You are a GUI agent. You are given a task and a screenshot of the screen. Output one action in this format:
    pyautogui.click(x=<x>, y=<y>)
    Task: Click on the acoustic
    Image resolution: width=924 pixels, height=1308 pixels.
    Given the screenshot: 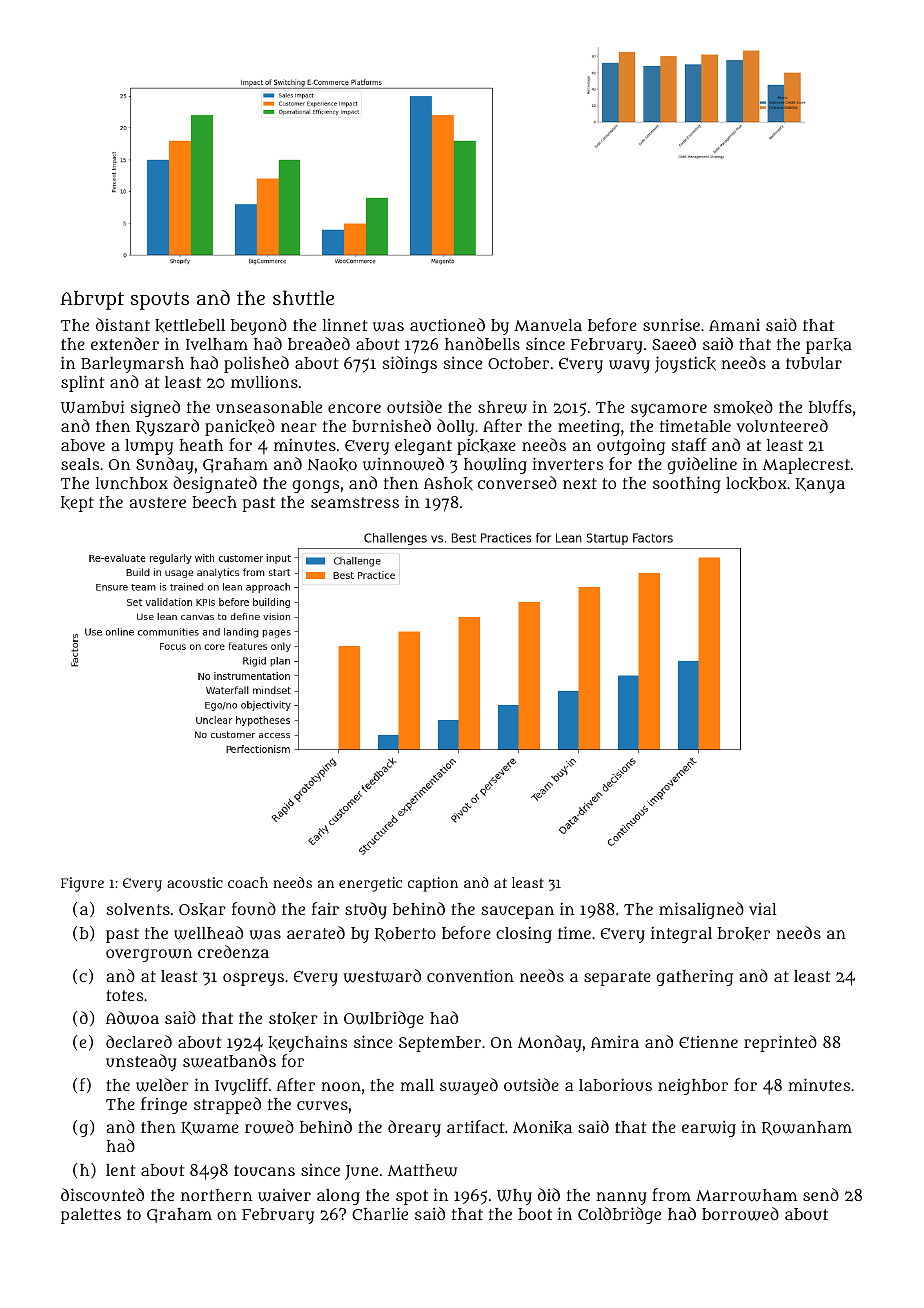 What is the action you would take?
    pyautogui.click(x=195, y=882)
